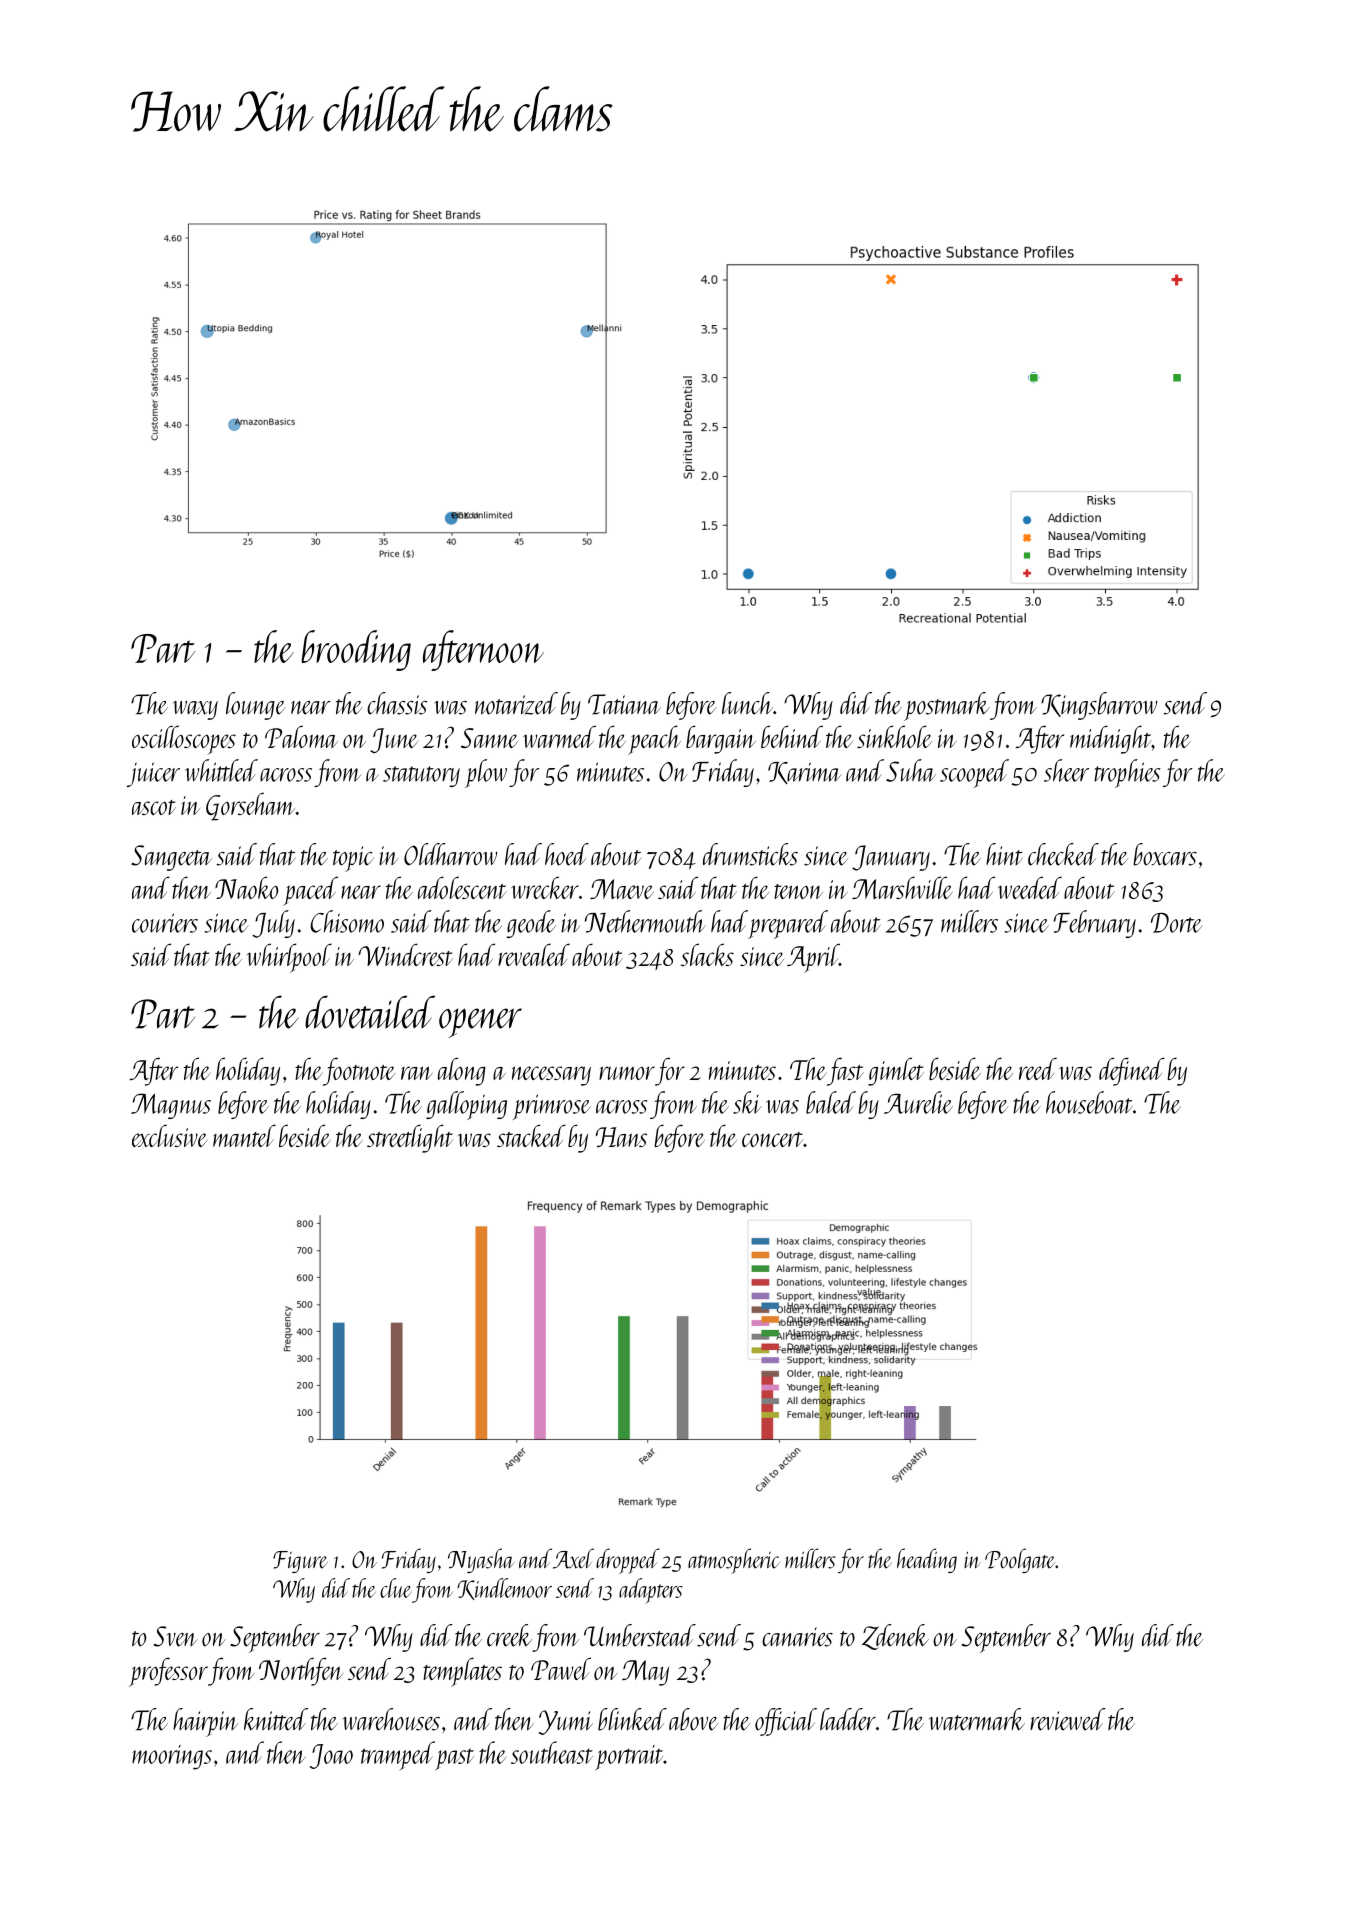  I want to click on Joao, so click(331, 1756).
